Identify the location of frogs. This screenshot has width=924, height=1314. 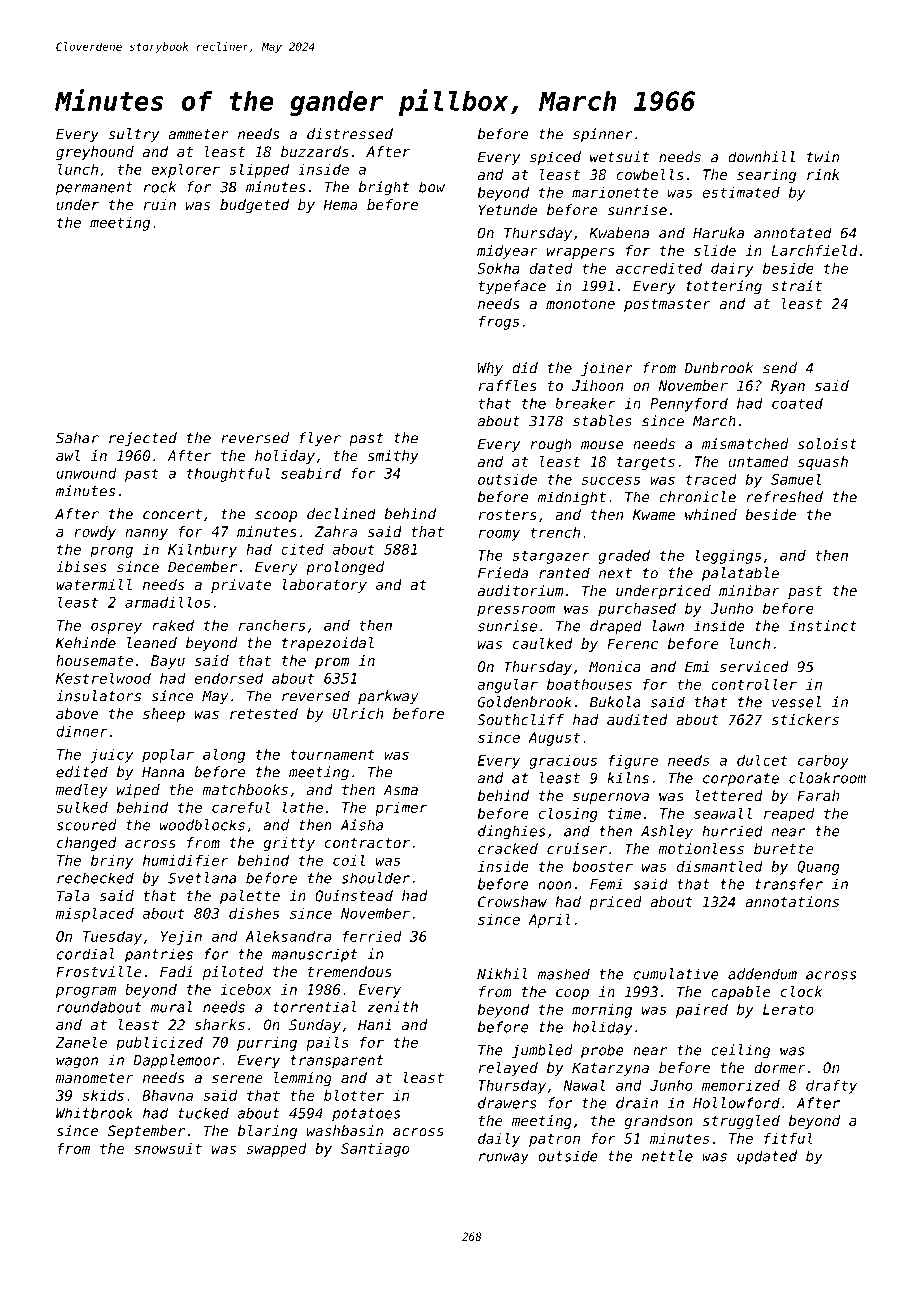
(499, 322).
